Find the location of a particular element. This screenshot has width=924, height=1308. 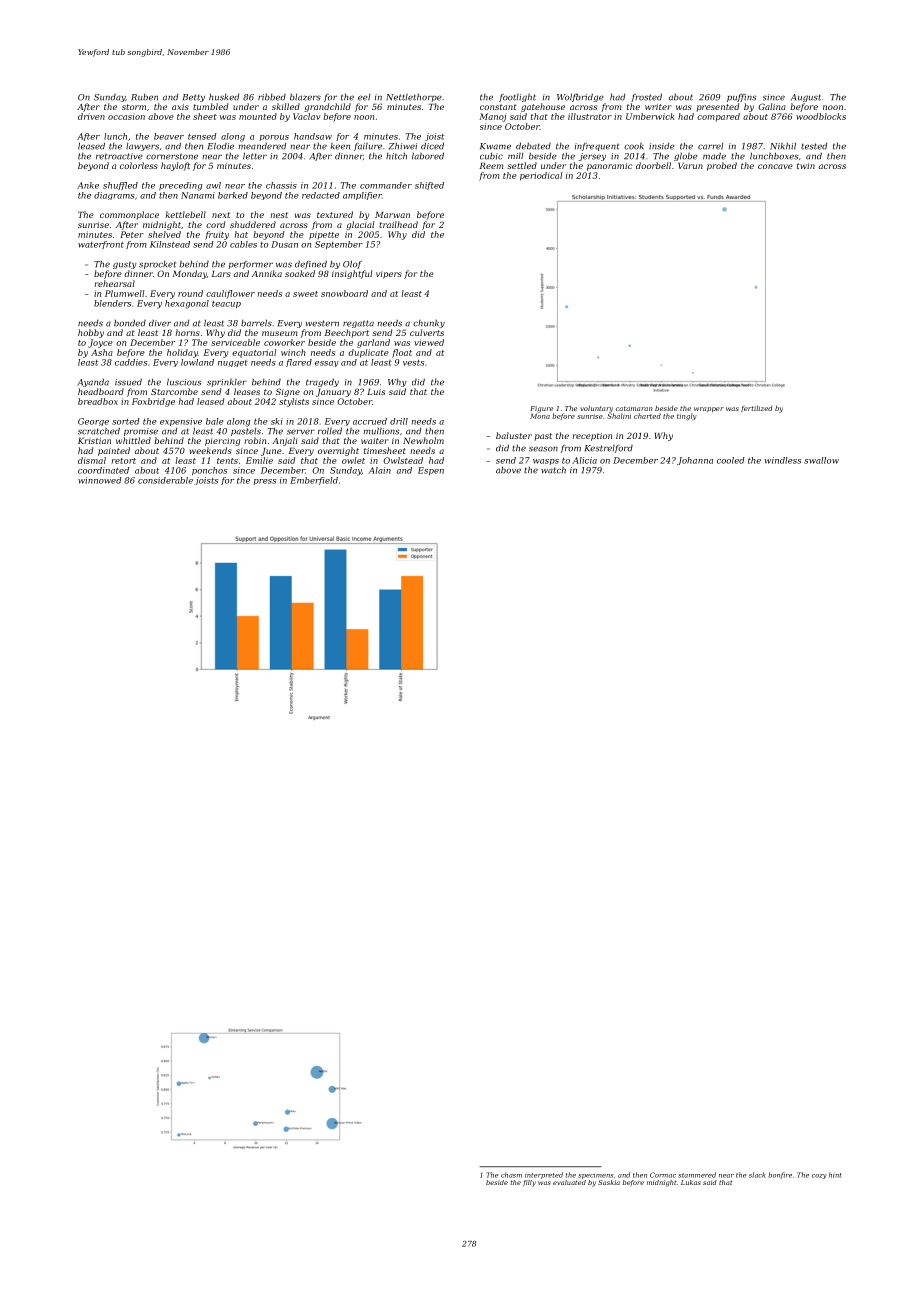

windless is located at coordinates (783, 460).
